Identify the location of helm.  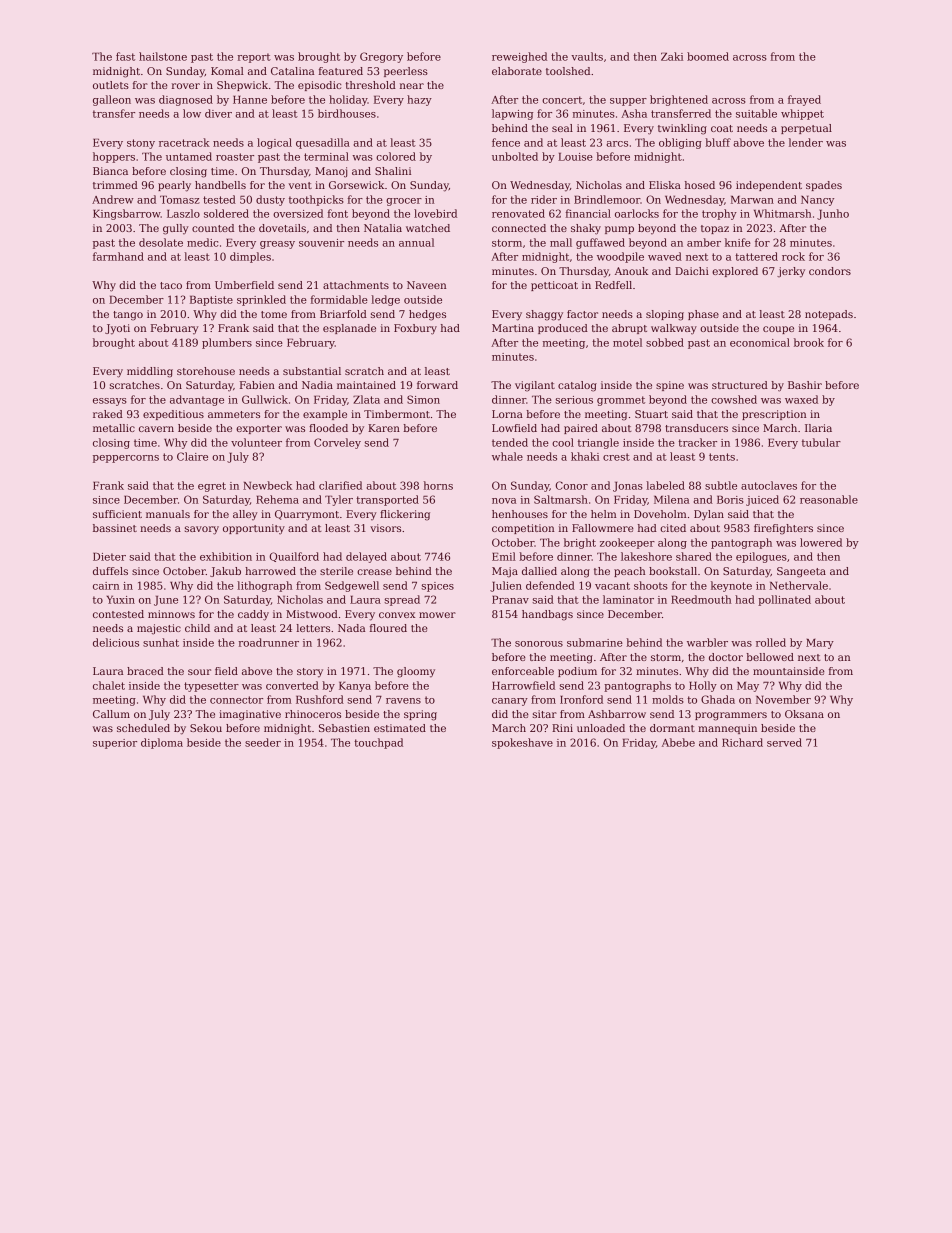
(604, 514).
